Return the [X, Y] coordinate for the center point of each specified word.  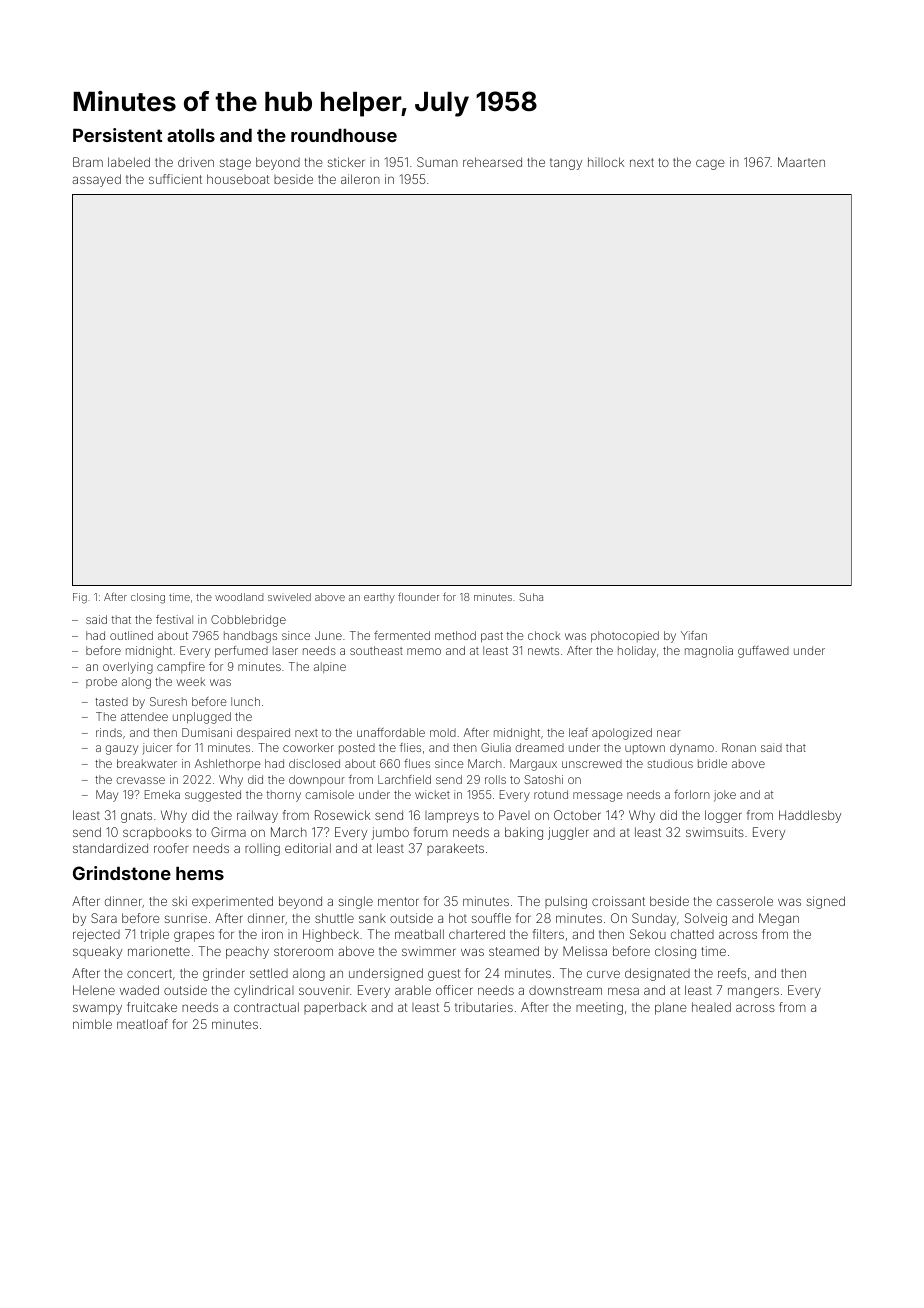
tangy [566, 164]
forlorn [692, 794]
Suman [437, 162]
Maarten [801, 162]
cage [710, 164]
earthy [379, 598]
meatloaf [142, 1024]
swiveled [289, 597]
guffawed [763, 652]
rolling [262, 849]
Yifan [694, 635]
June [328, 635]
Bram [88, 162]
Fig [80, 598]
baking [524, 833]
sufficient [175, 179]
